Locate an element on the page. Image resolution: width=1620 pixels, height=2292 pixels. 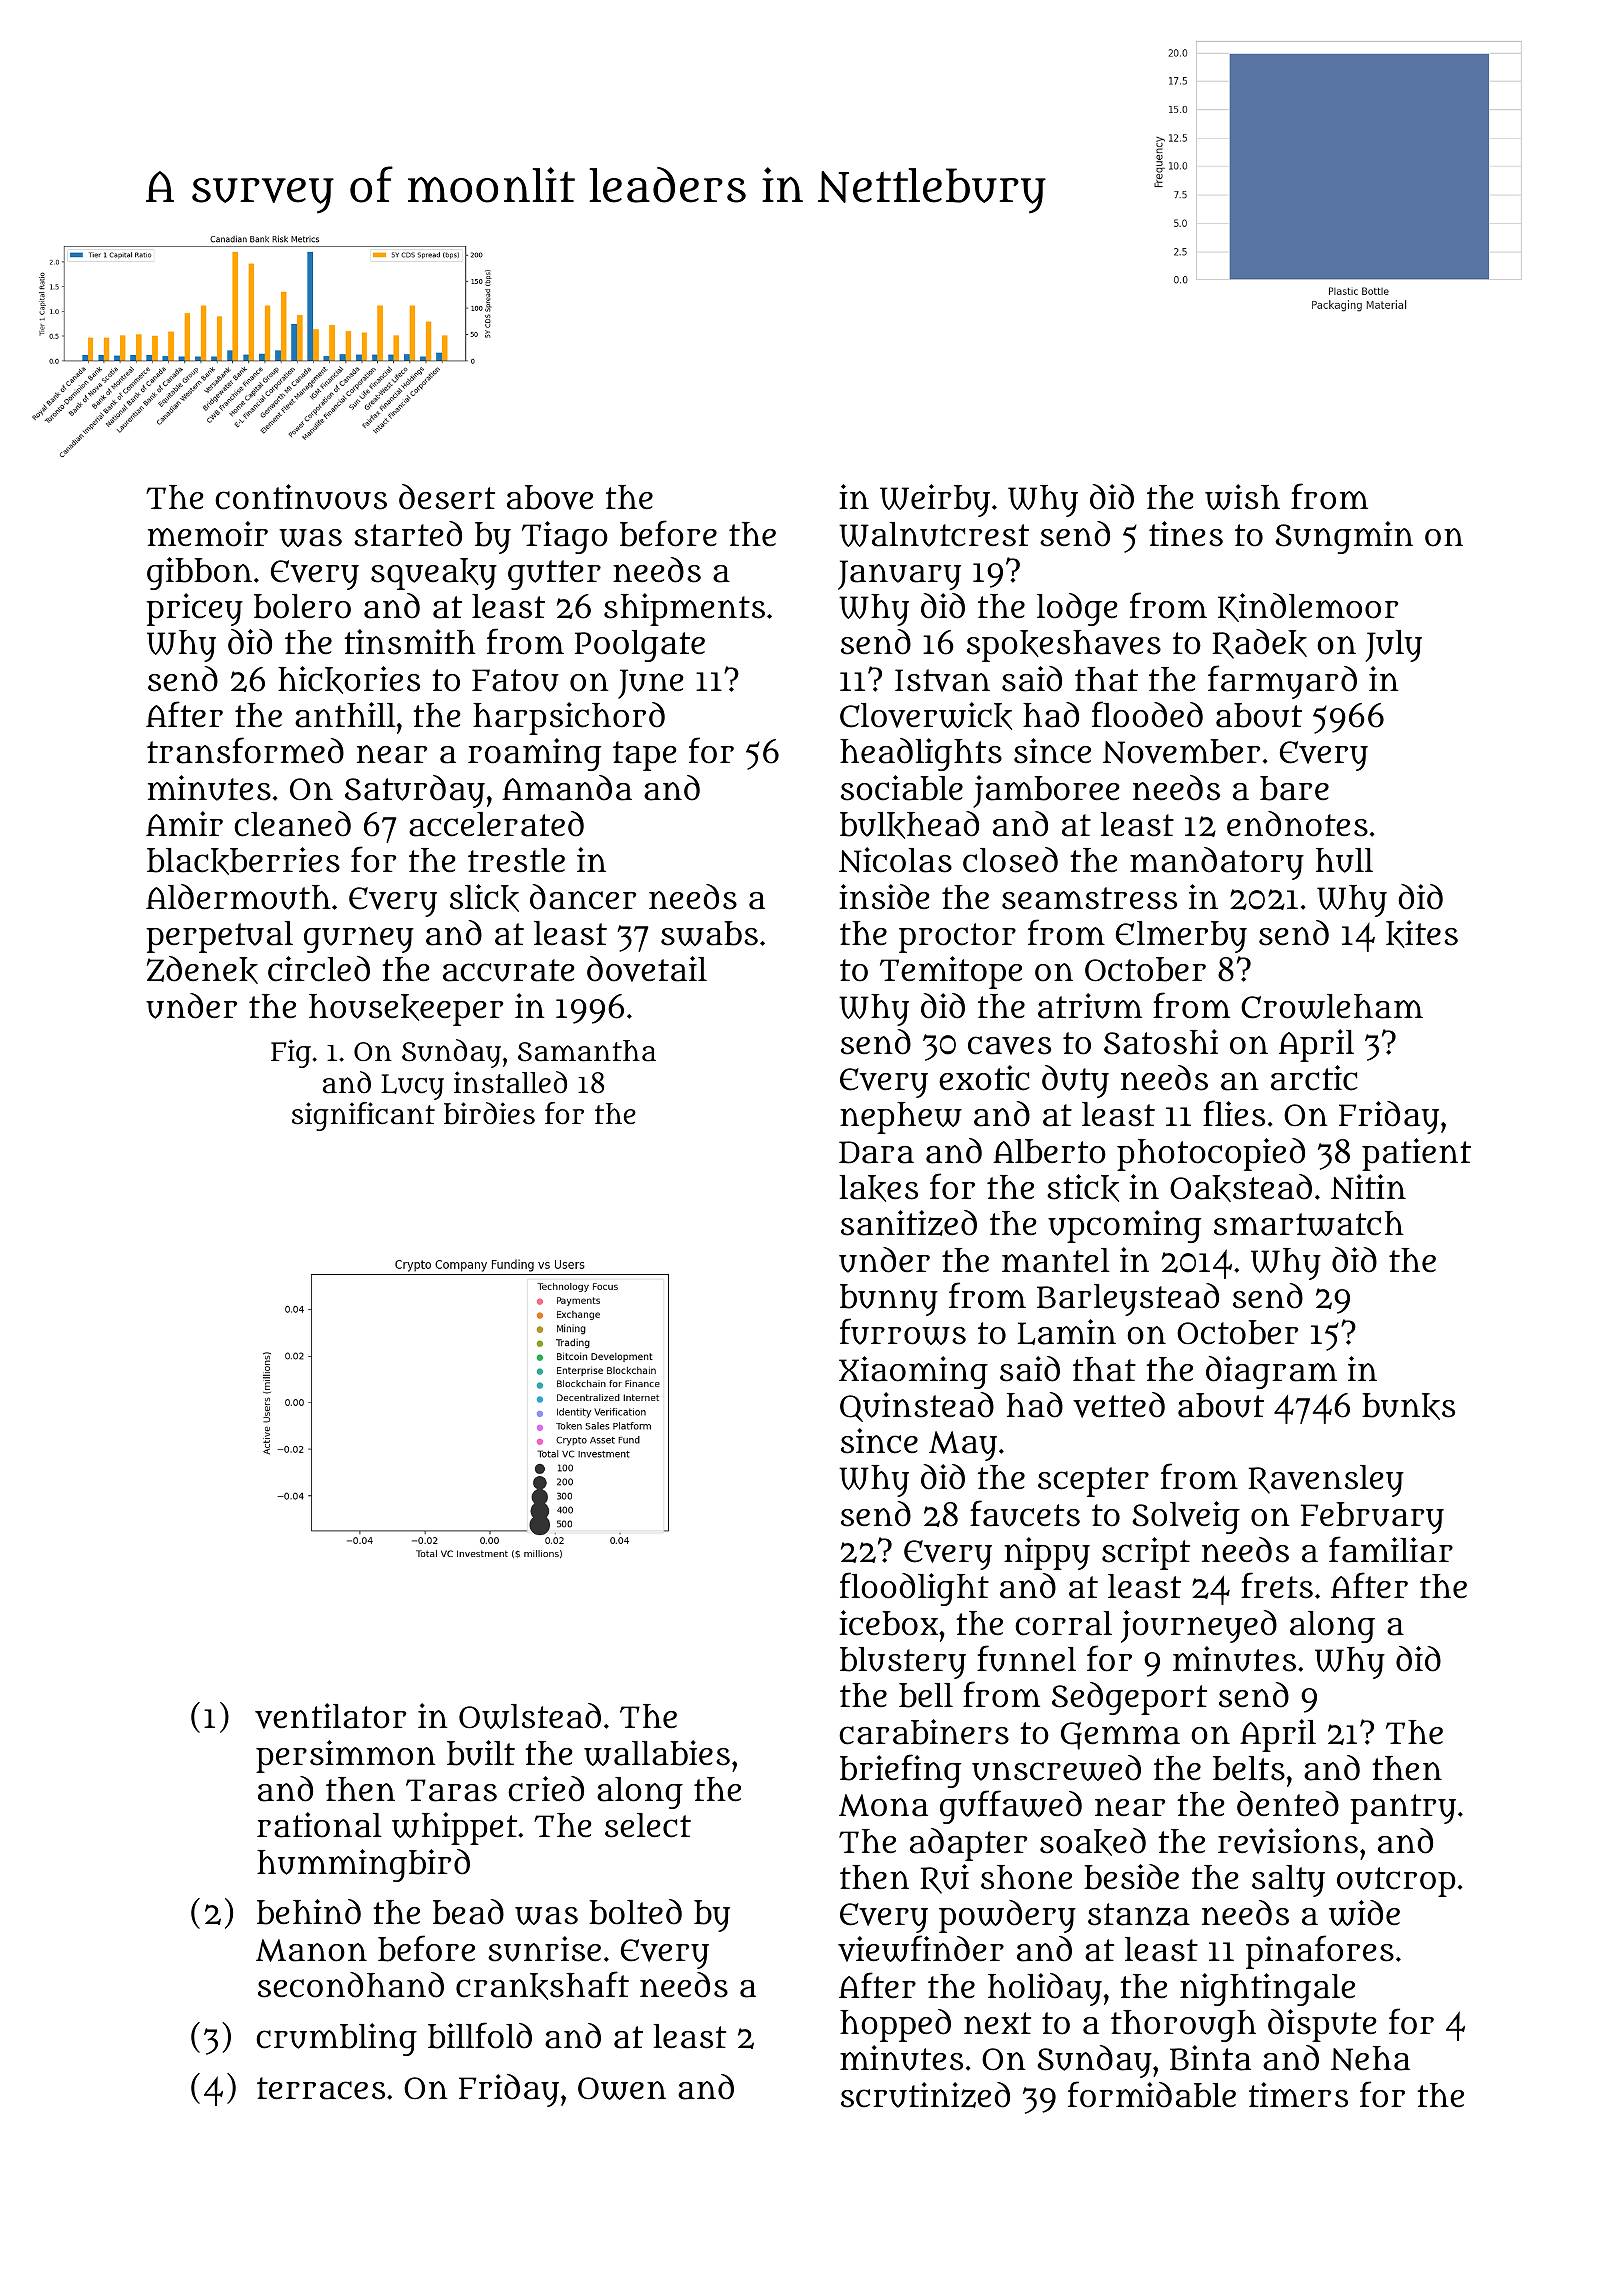
Weirby is located at coordinates (935, 500).
